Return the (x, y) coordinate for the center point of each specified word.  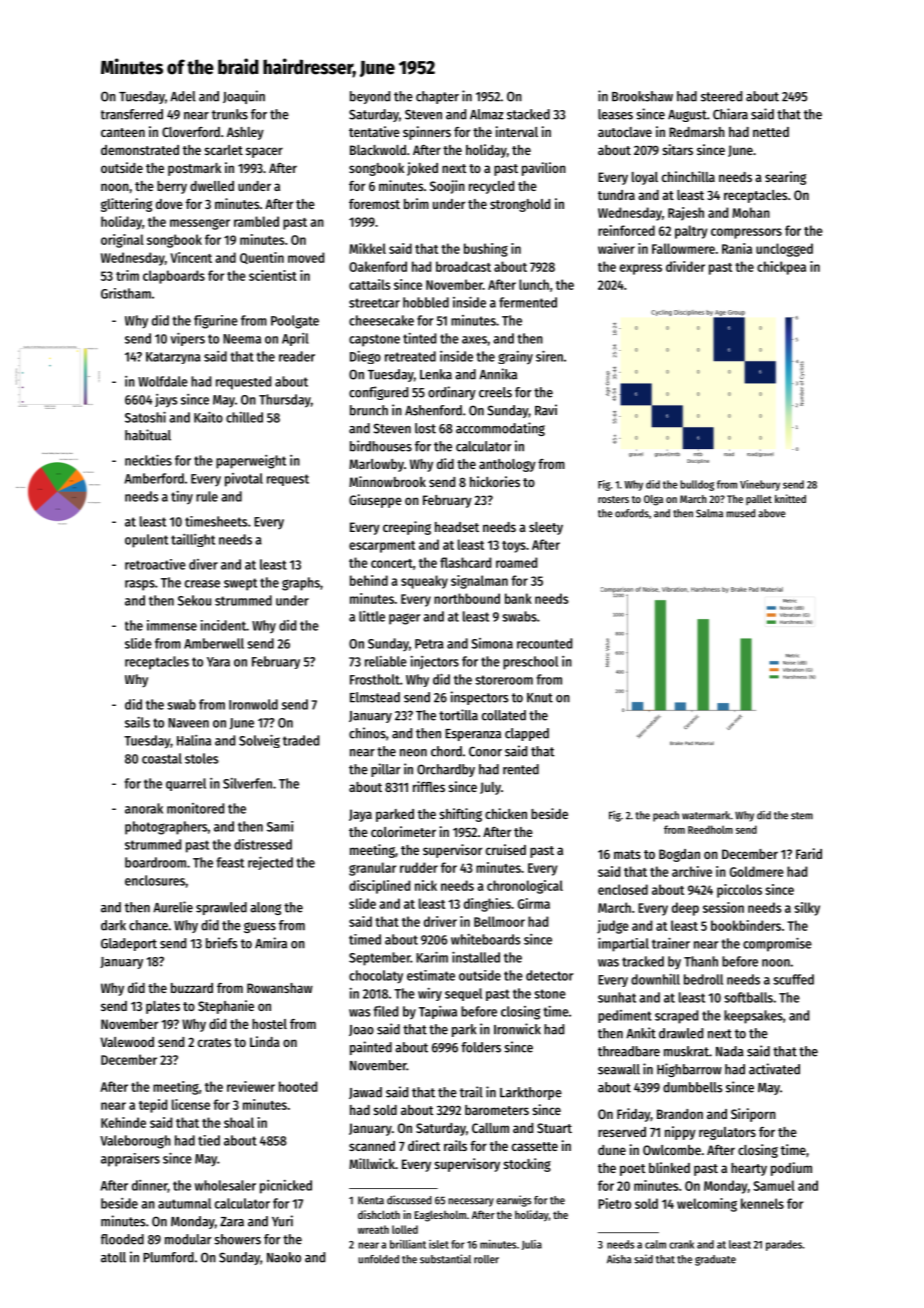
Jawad (365, 1093)
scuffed (793, 979)
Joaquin (244, 97)
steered (721, 96)
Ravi (546, 410)
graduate (715, 1260)
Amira (271, 943)
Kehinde (123, 1122)
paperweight (251, 462)
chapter (437, 97)
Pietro (614, 1203)
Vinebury (760, 485)
